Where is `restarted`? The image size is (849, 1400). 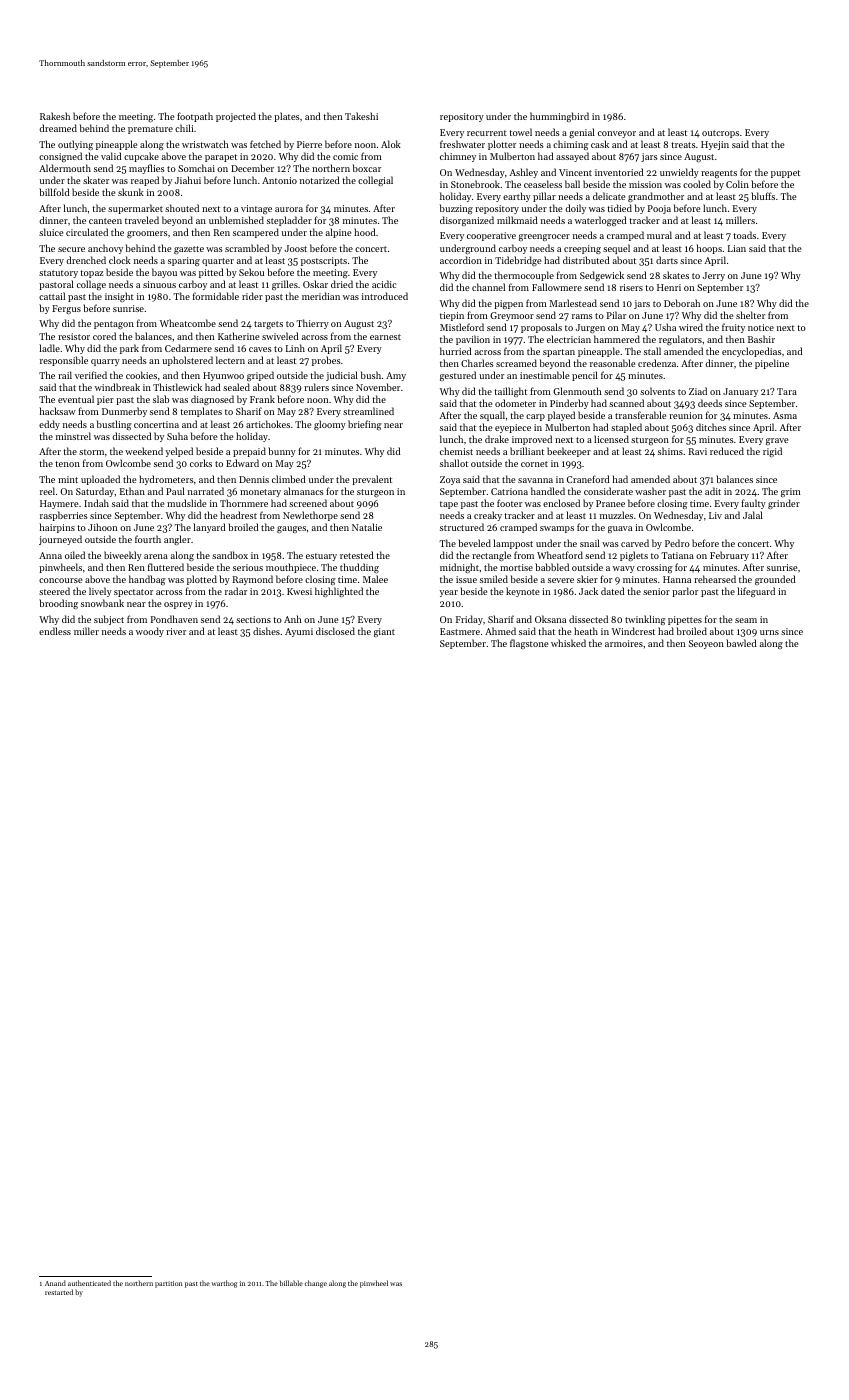
restarted is located at coordinates (59, 1292).
